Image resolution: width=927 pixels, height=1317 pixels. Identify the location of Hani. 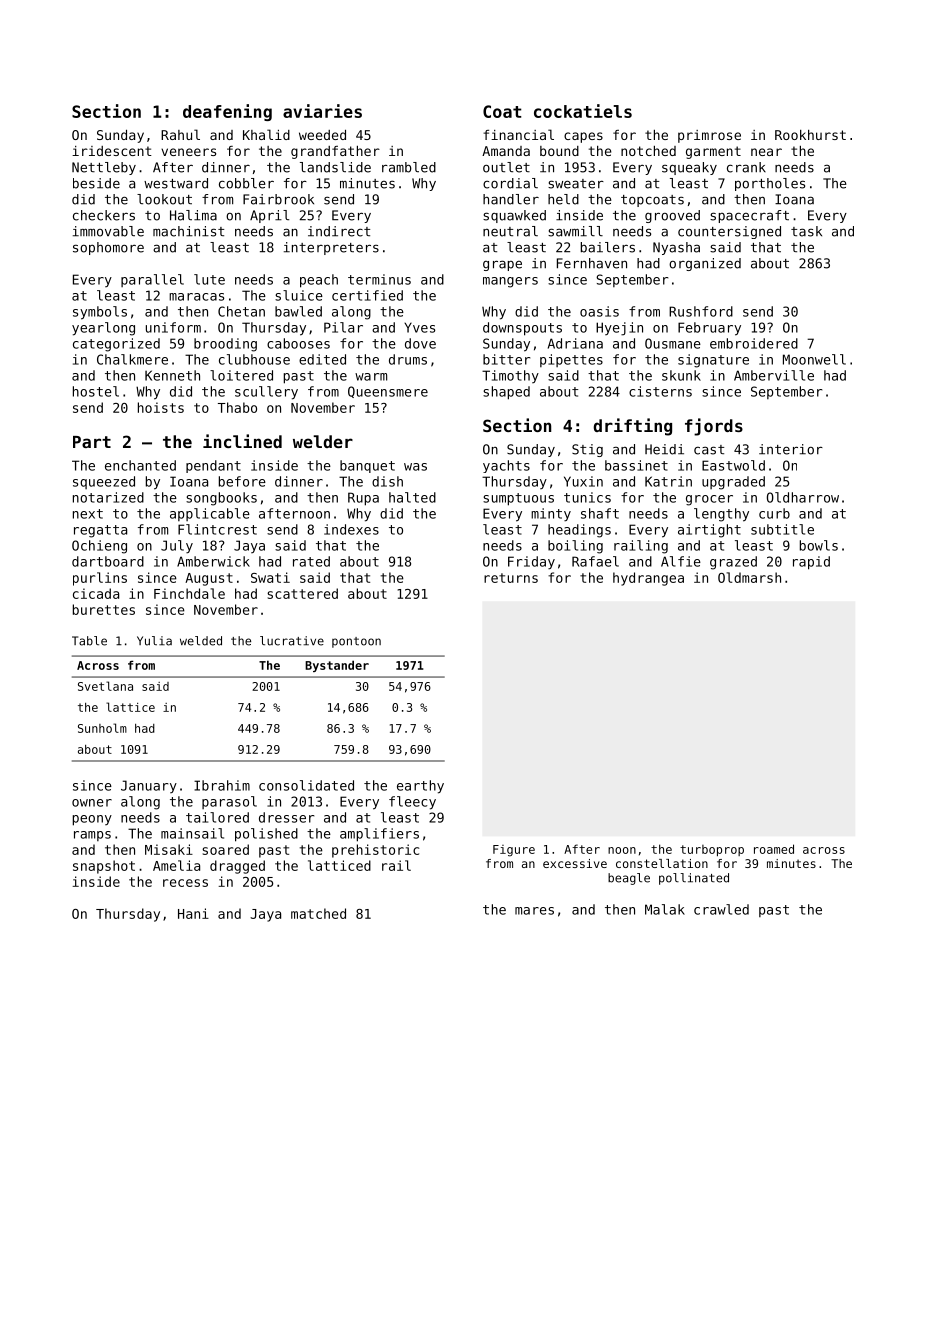
(193, 913).
